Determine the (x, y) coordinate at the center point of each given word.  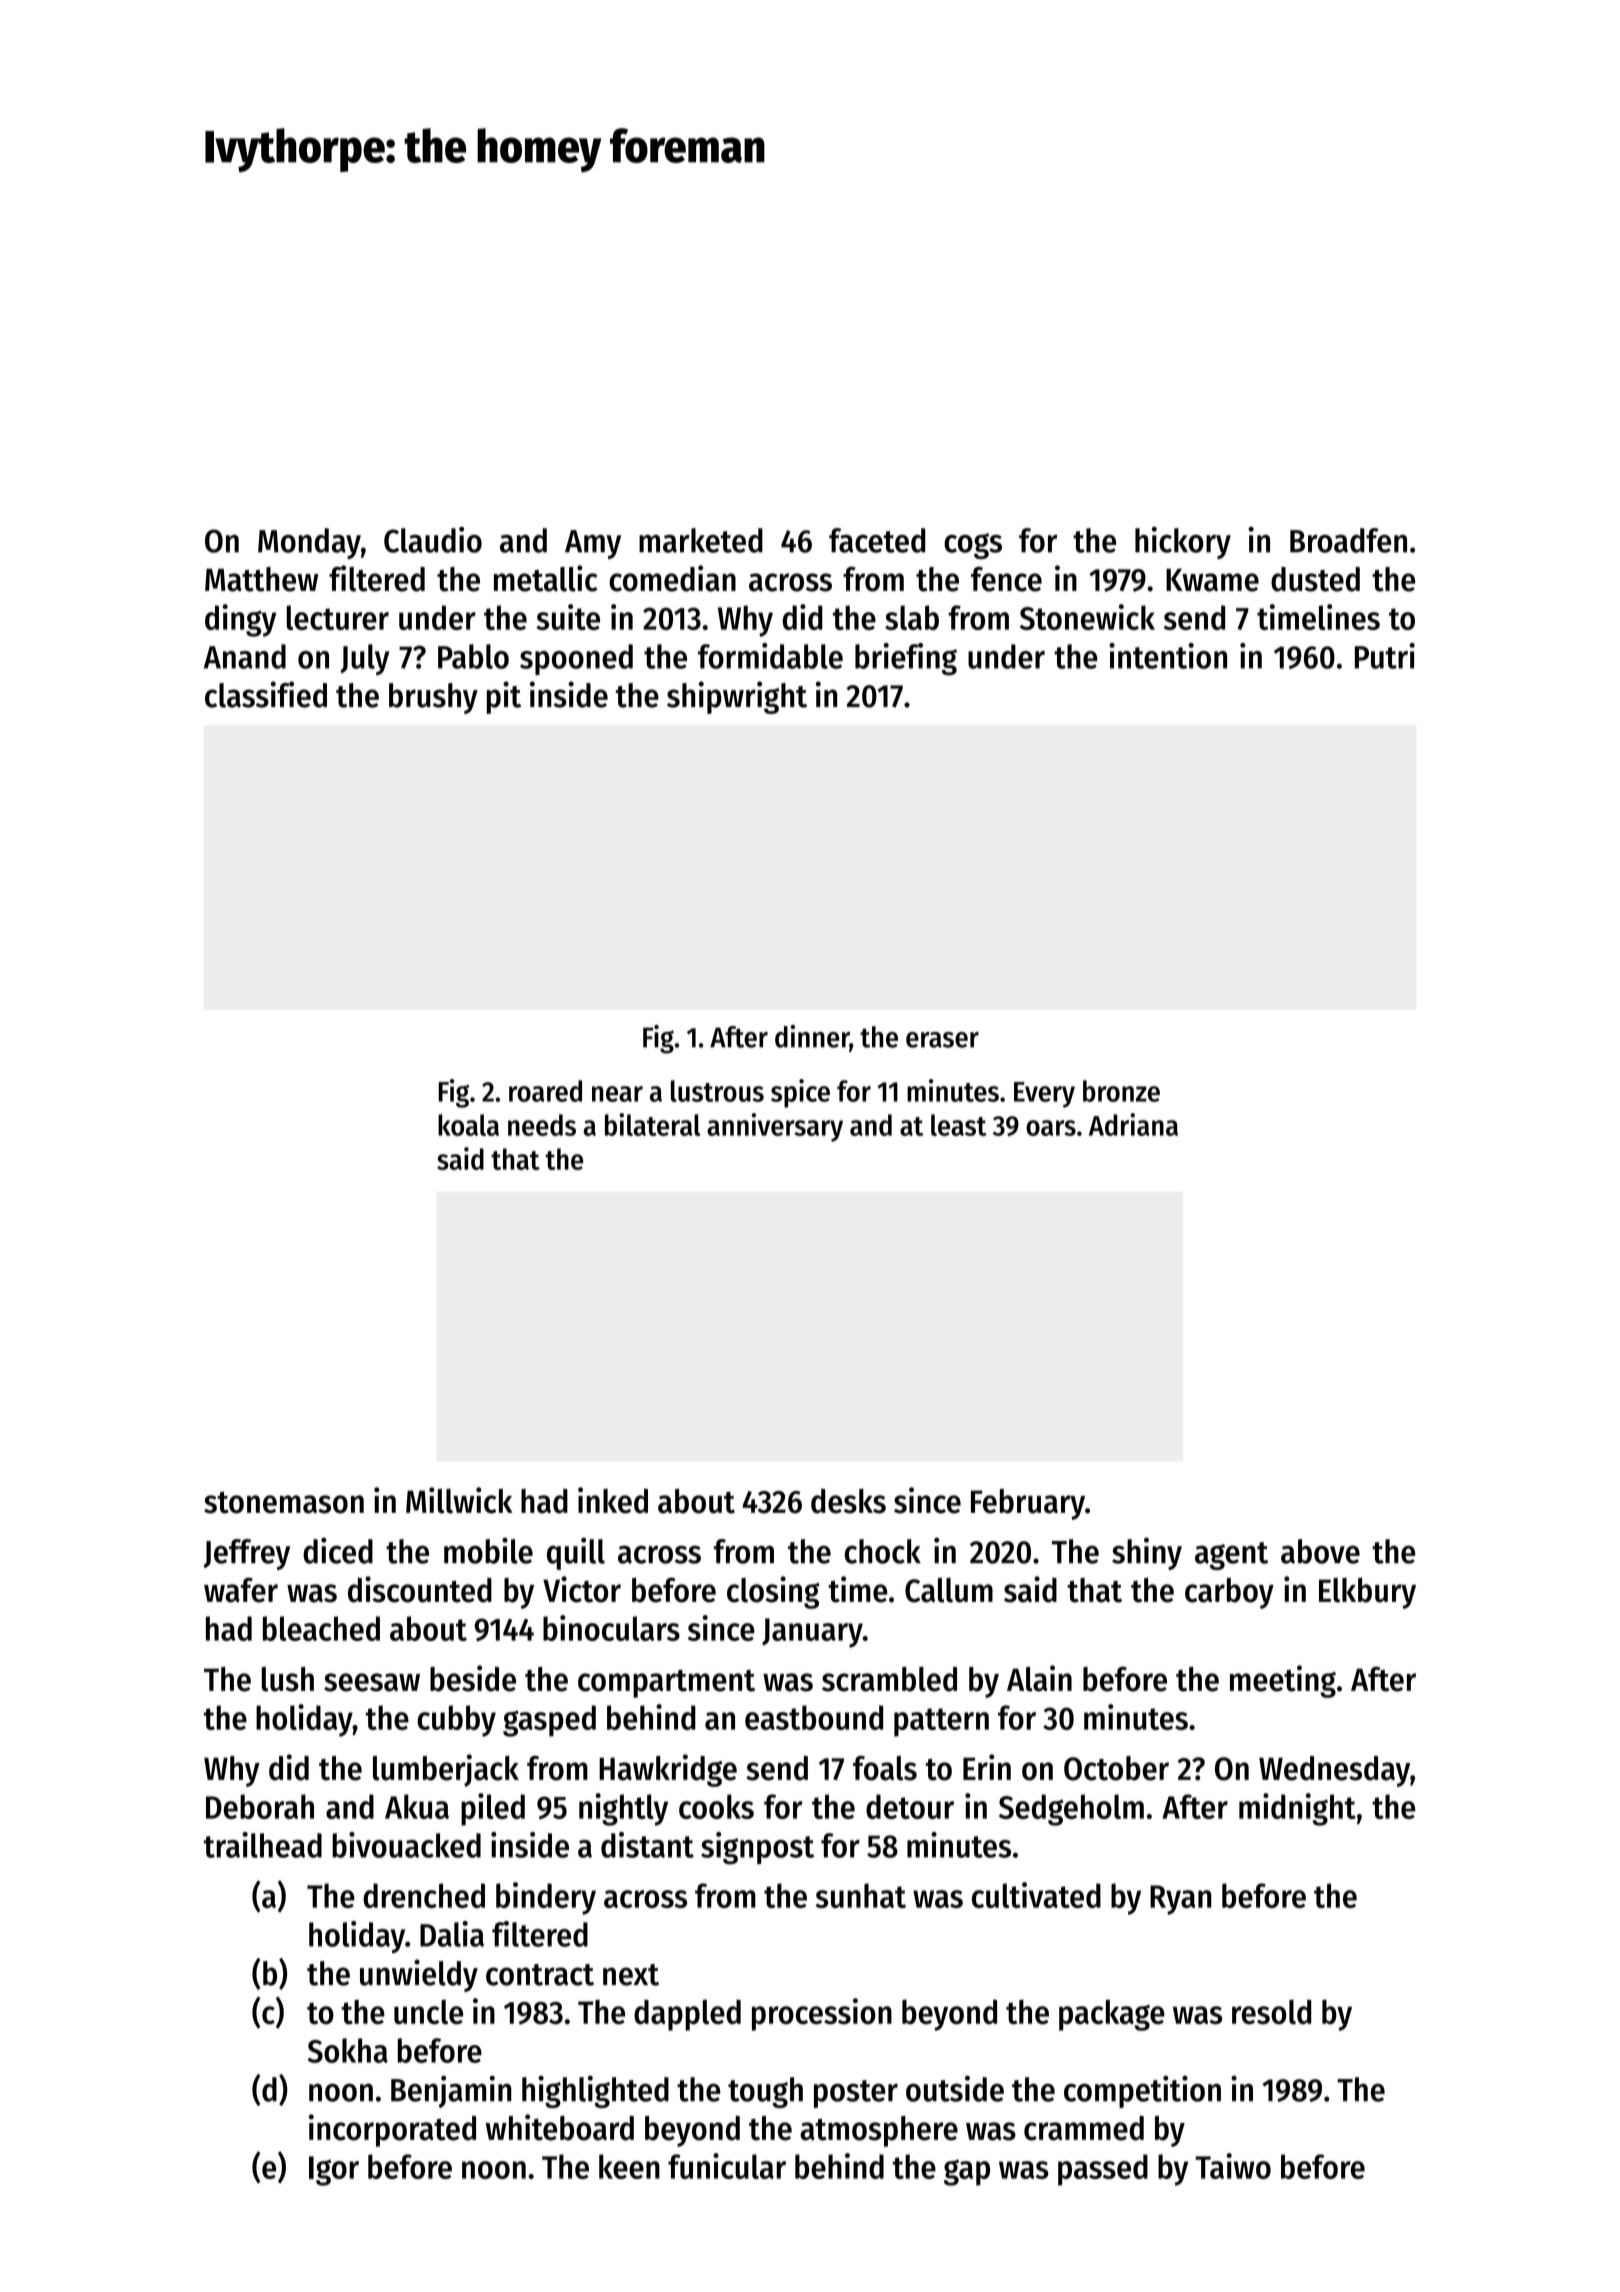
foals (885, 1768)
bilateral (652, 1124)
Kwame (1212, 580)
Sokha (348, 2050)
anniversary (775, 1127)
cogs (973, 546)
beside (473, 1678)
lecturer (338, 617)
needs (542, 1125)
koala (468, 1125)
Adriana (1133, 1124)
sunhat (860, 1895)
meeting (1283, 1681)
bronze (1121, 1091)
